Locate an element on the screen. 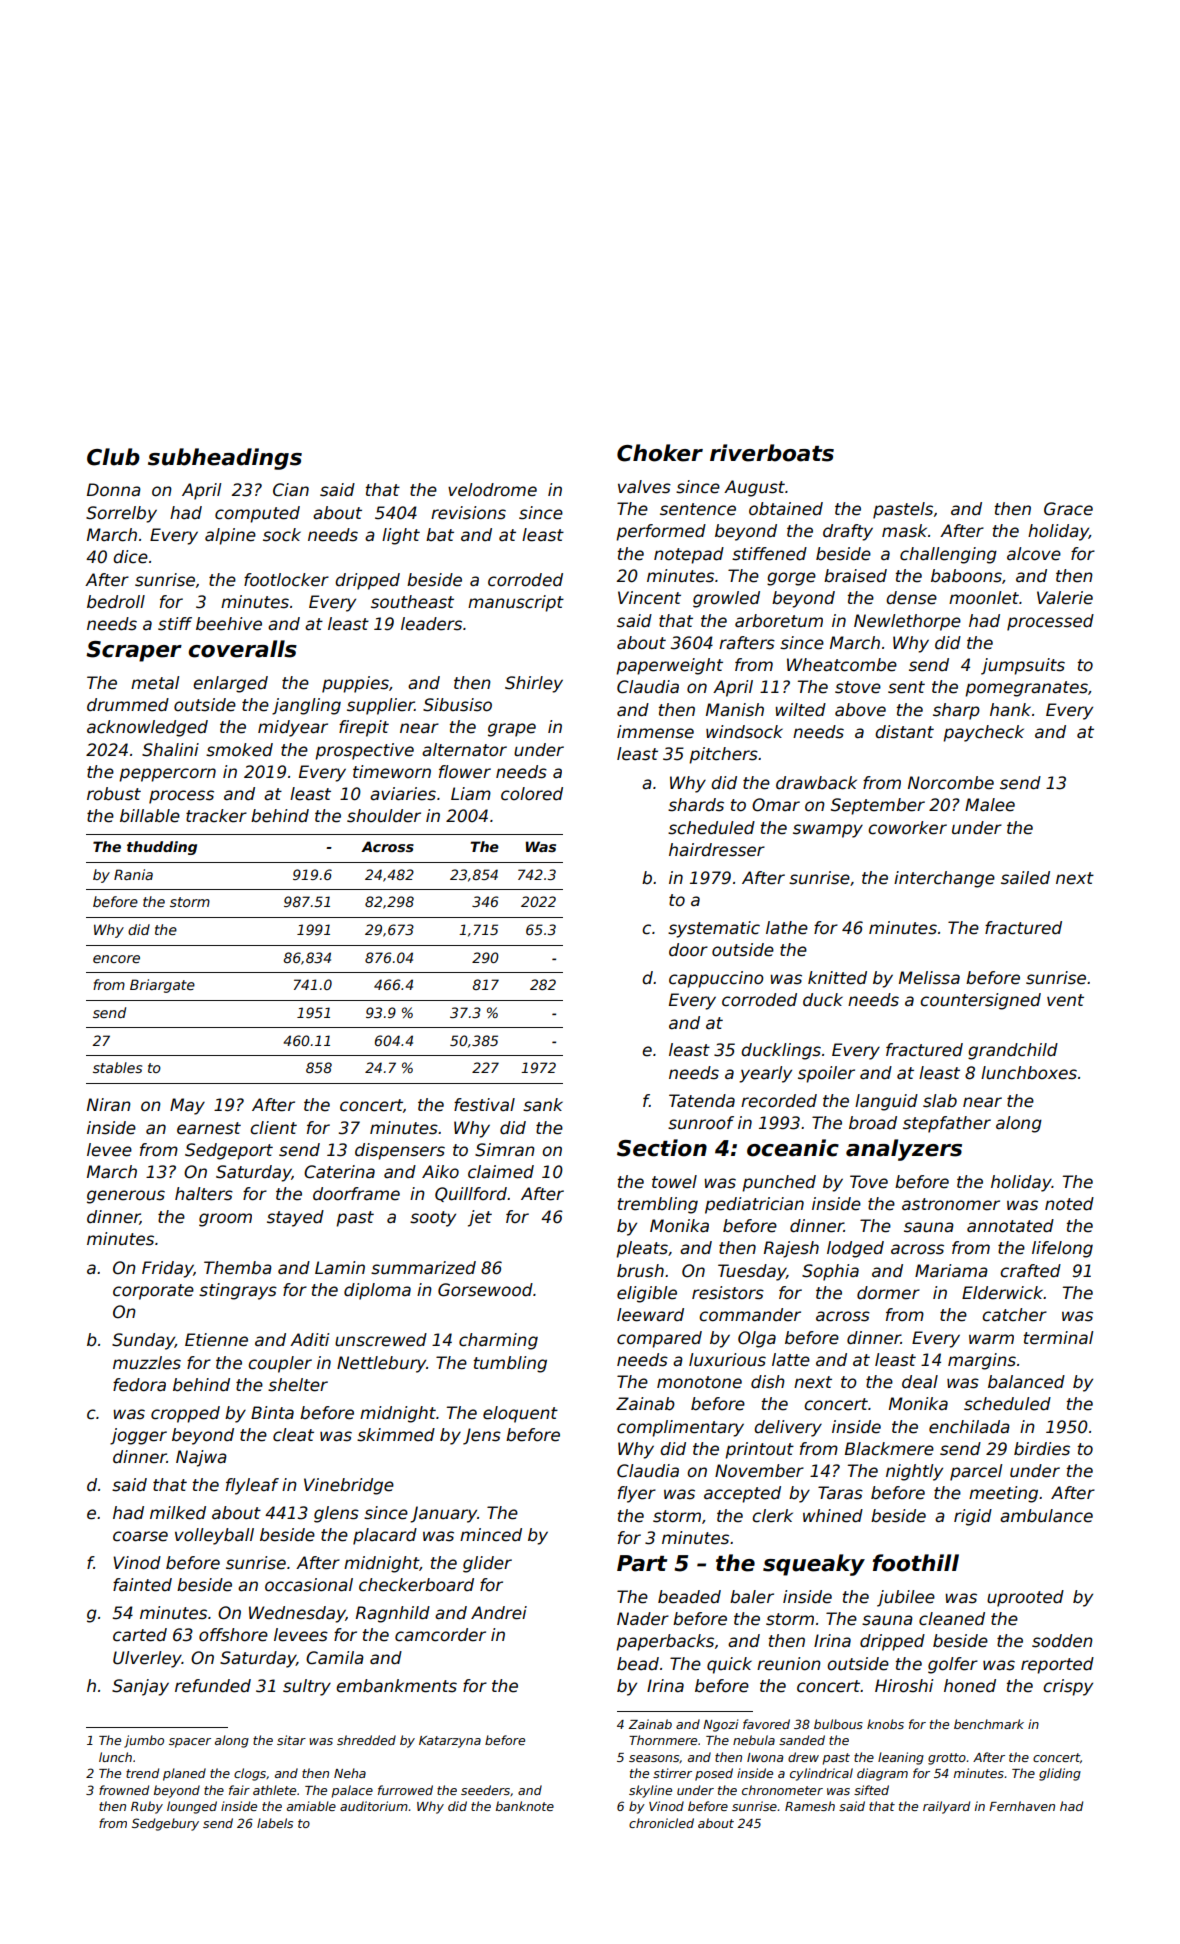 This screenshot has height=1944, width=1180. meeting is located at coordinates (1003, 1494).
